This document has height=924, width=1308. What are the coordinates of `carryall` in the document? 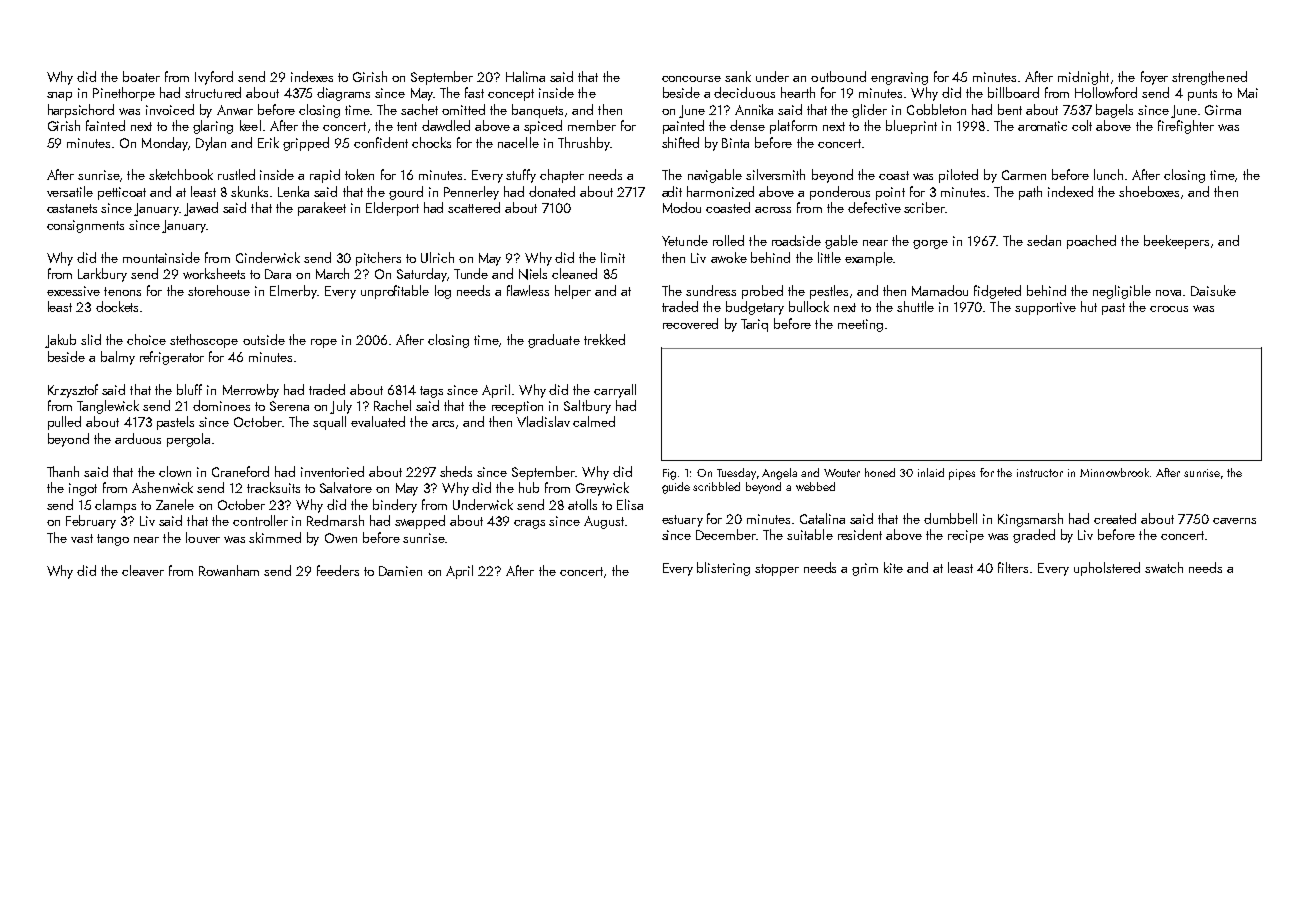 It's located at (615, 391).
